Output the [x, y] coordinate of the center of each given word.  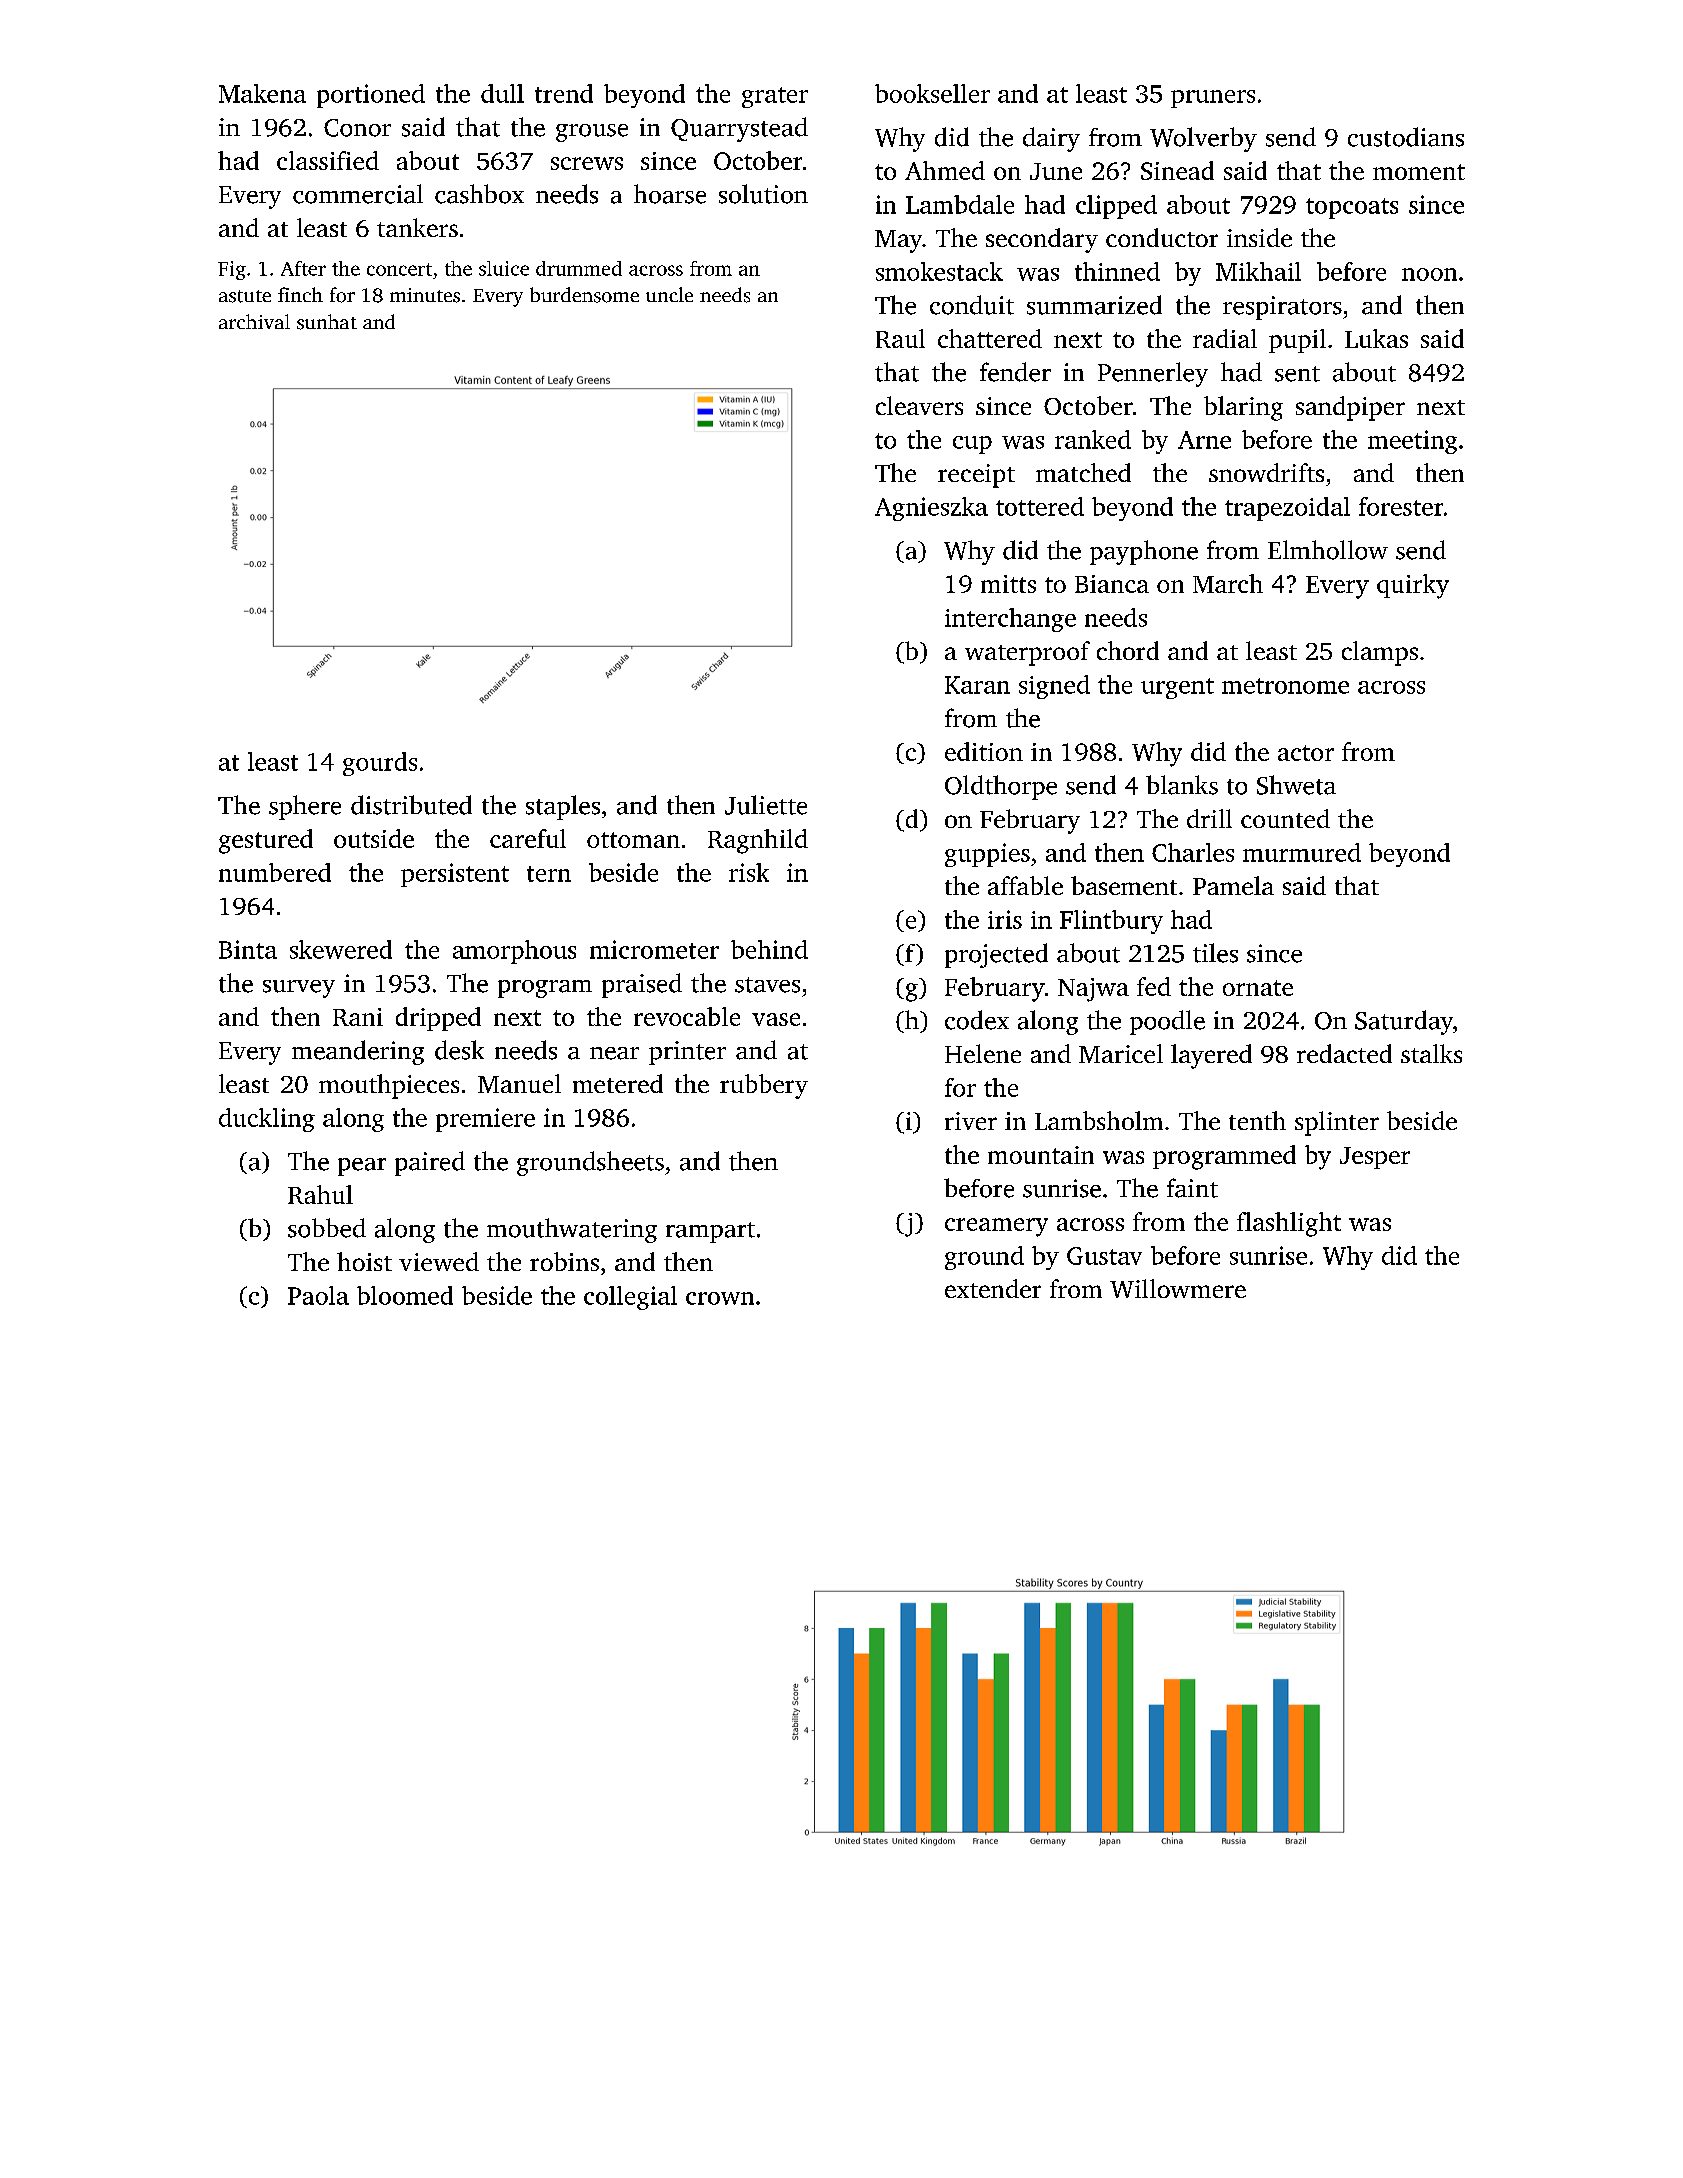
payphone [1144, 552]
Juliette [766, 805]
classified [328, 160]
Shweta [1296, 785]
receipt [976, 476]
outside [374, 838]
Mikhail [1258, 271]
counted [1285, 818]
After [303, 268]
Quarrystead [739, 129]
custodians [1406, 137]
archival [254, 321]
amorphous [514, 952]
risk [749, 872]
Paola [318, 1295]
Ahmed [945, 170]
